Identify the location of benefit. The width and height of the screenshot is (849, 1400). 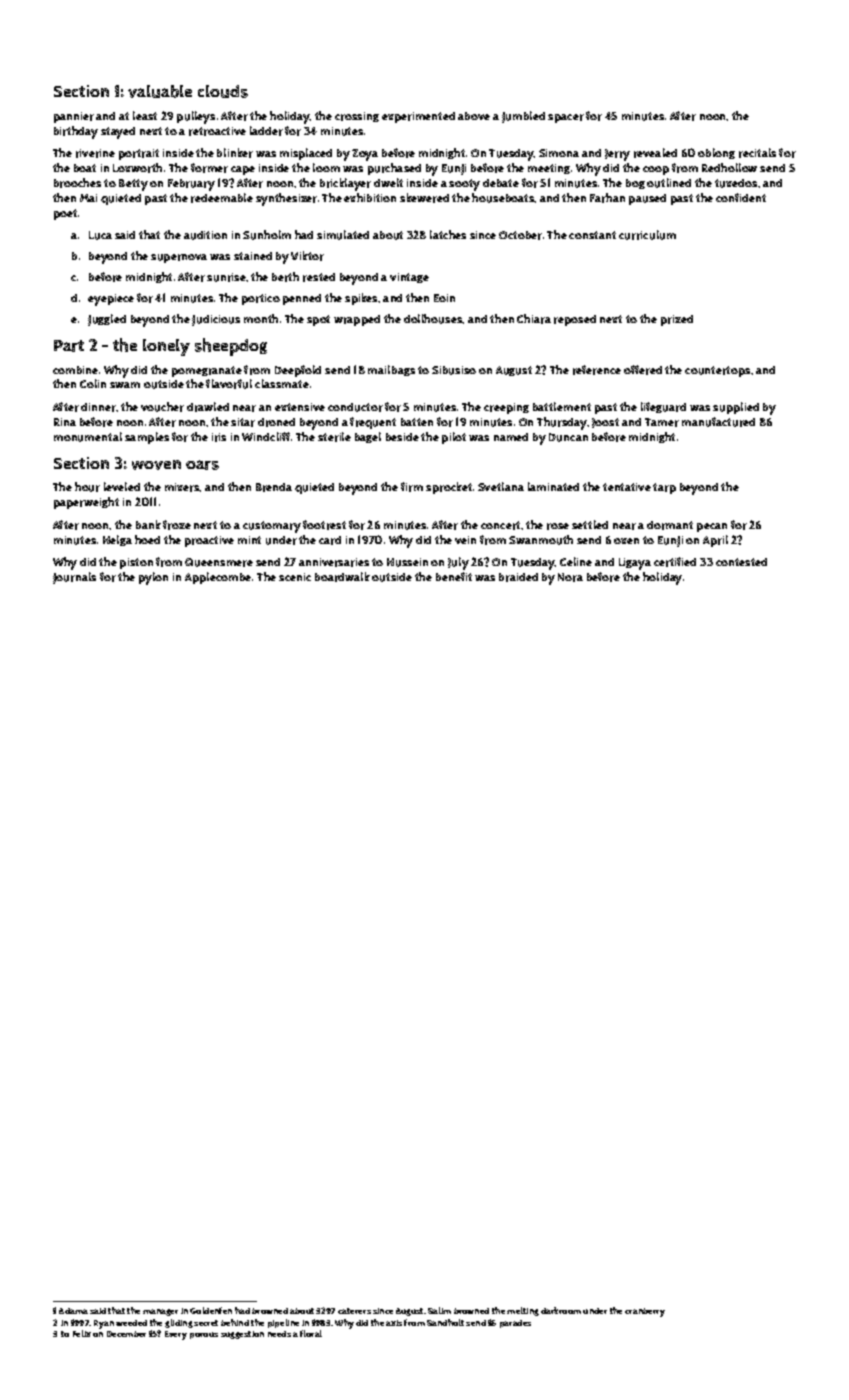
(454, 576).
